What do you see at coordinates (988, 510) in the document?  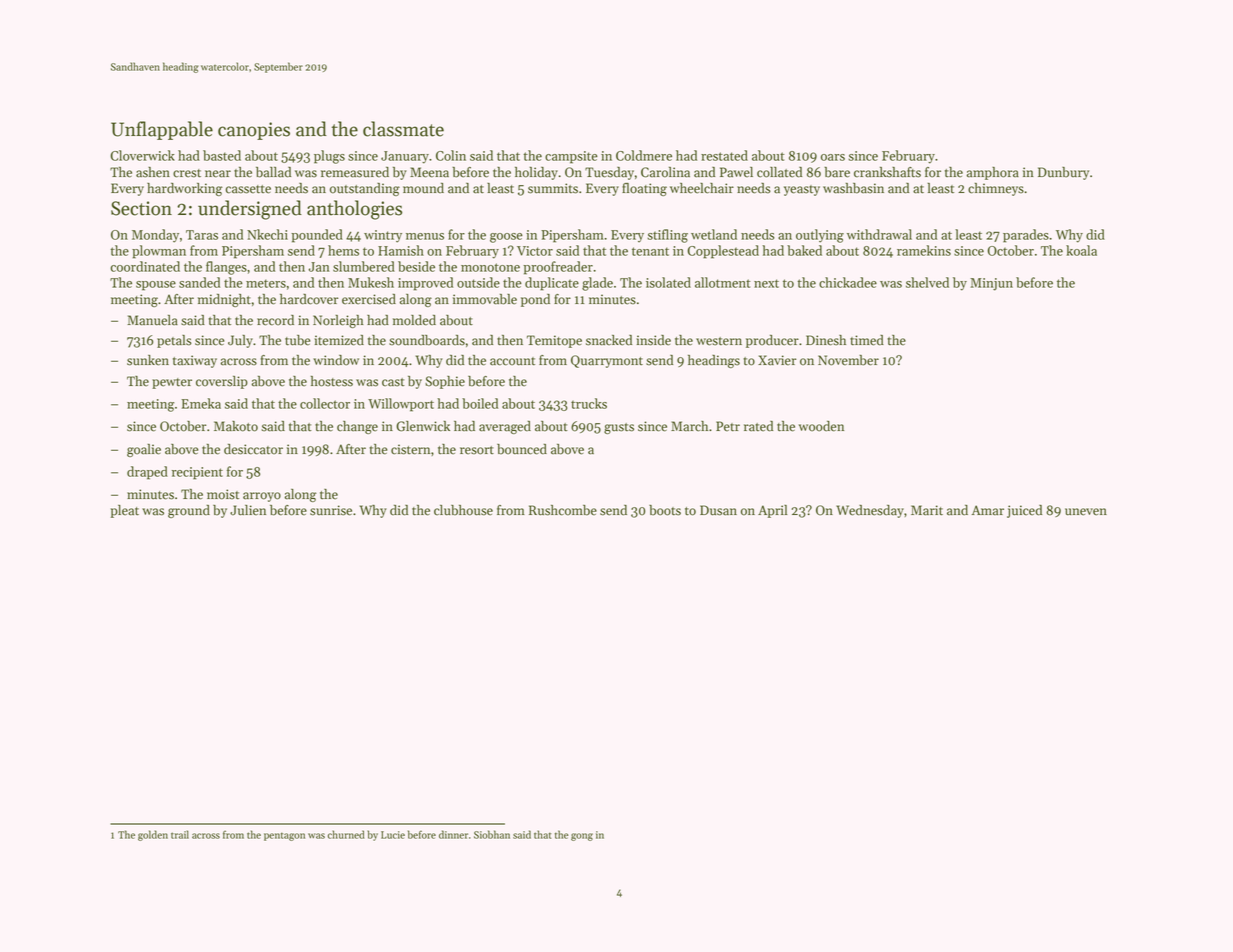 I see `Amar` at bounding box center [988, 510].
